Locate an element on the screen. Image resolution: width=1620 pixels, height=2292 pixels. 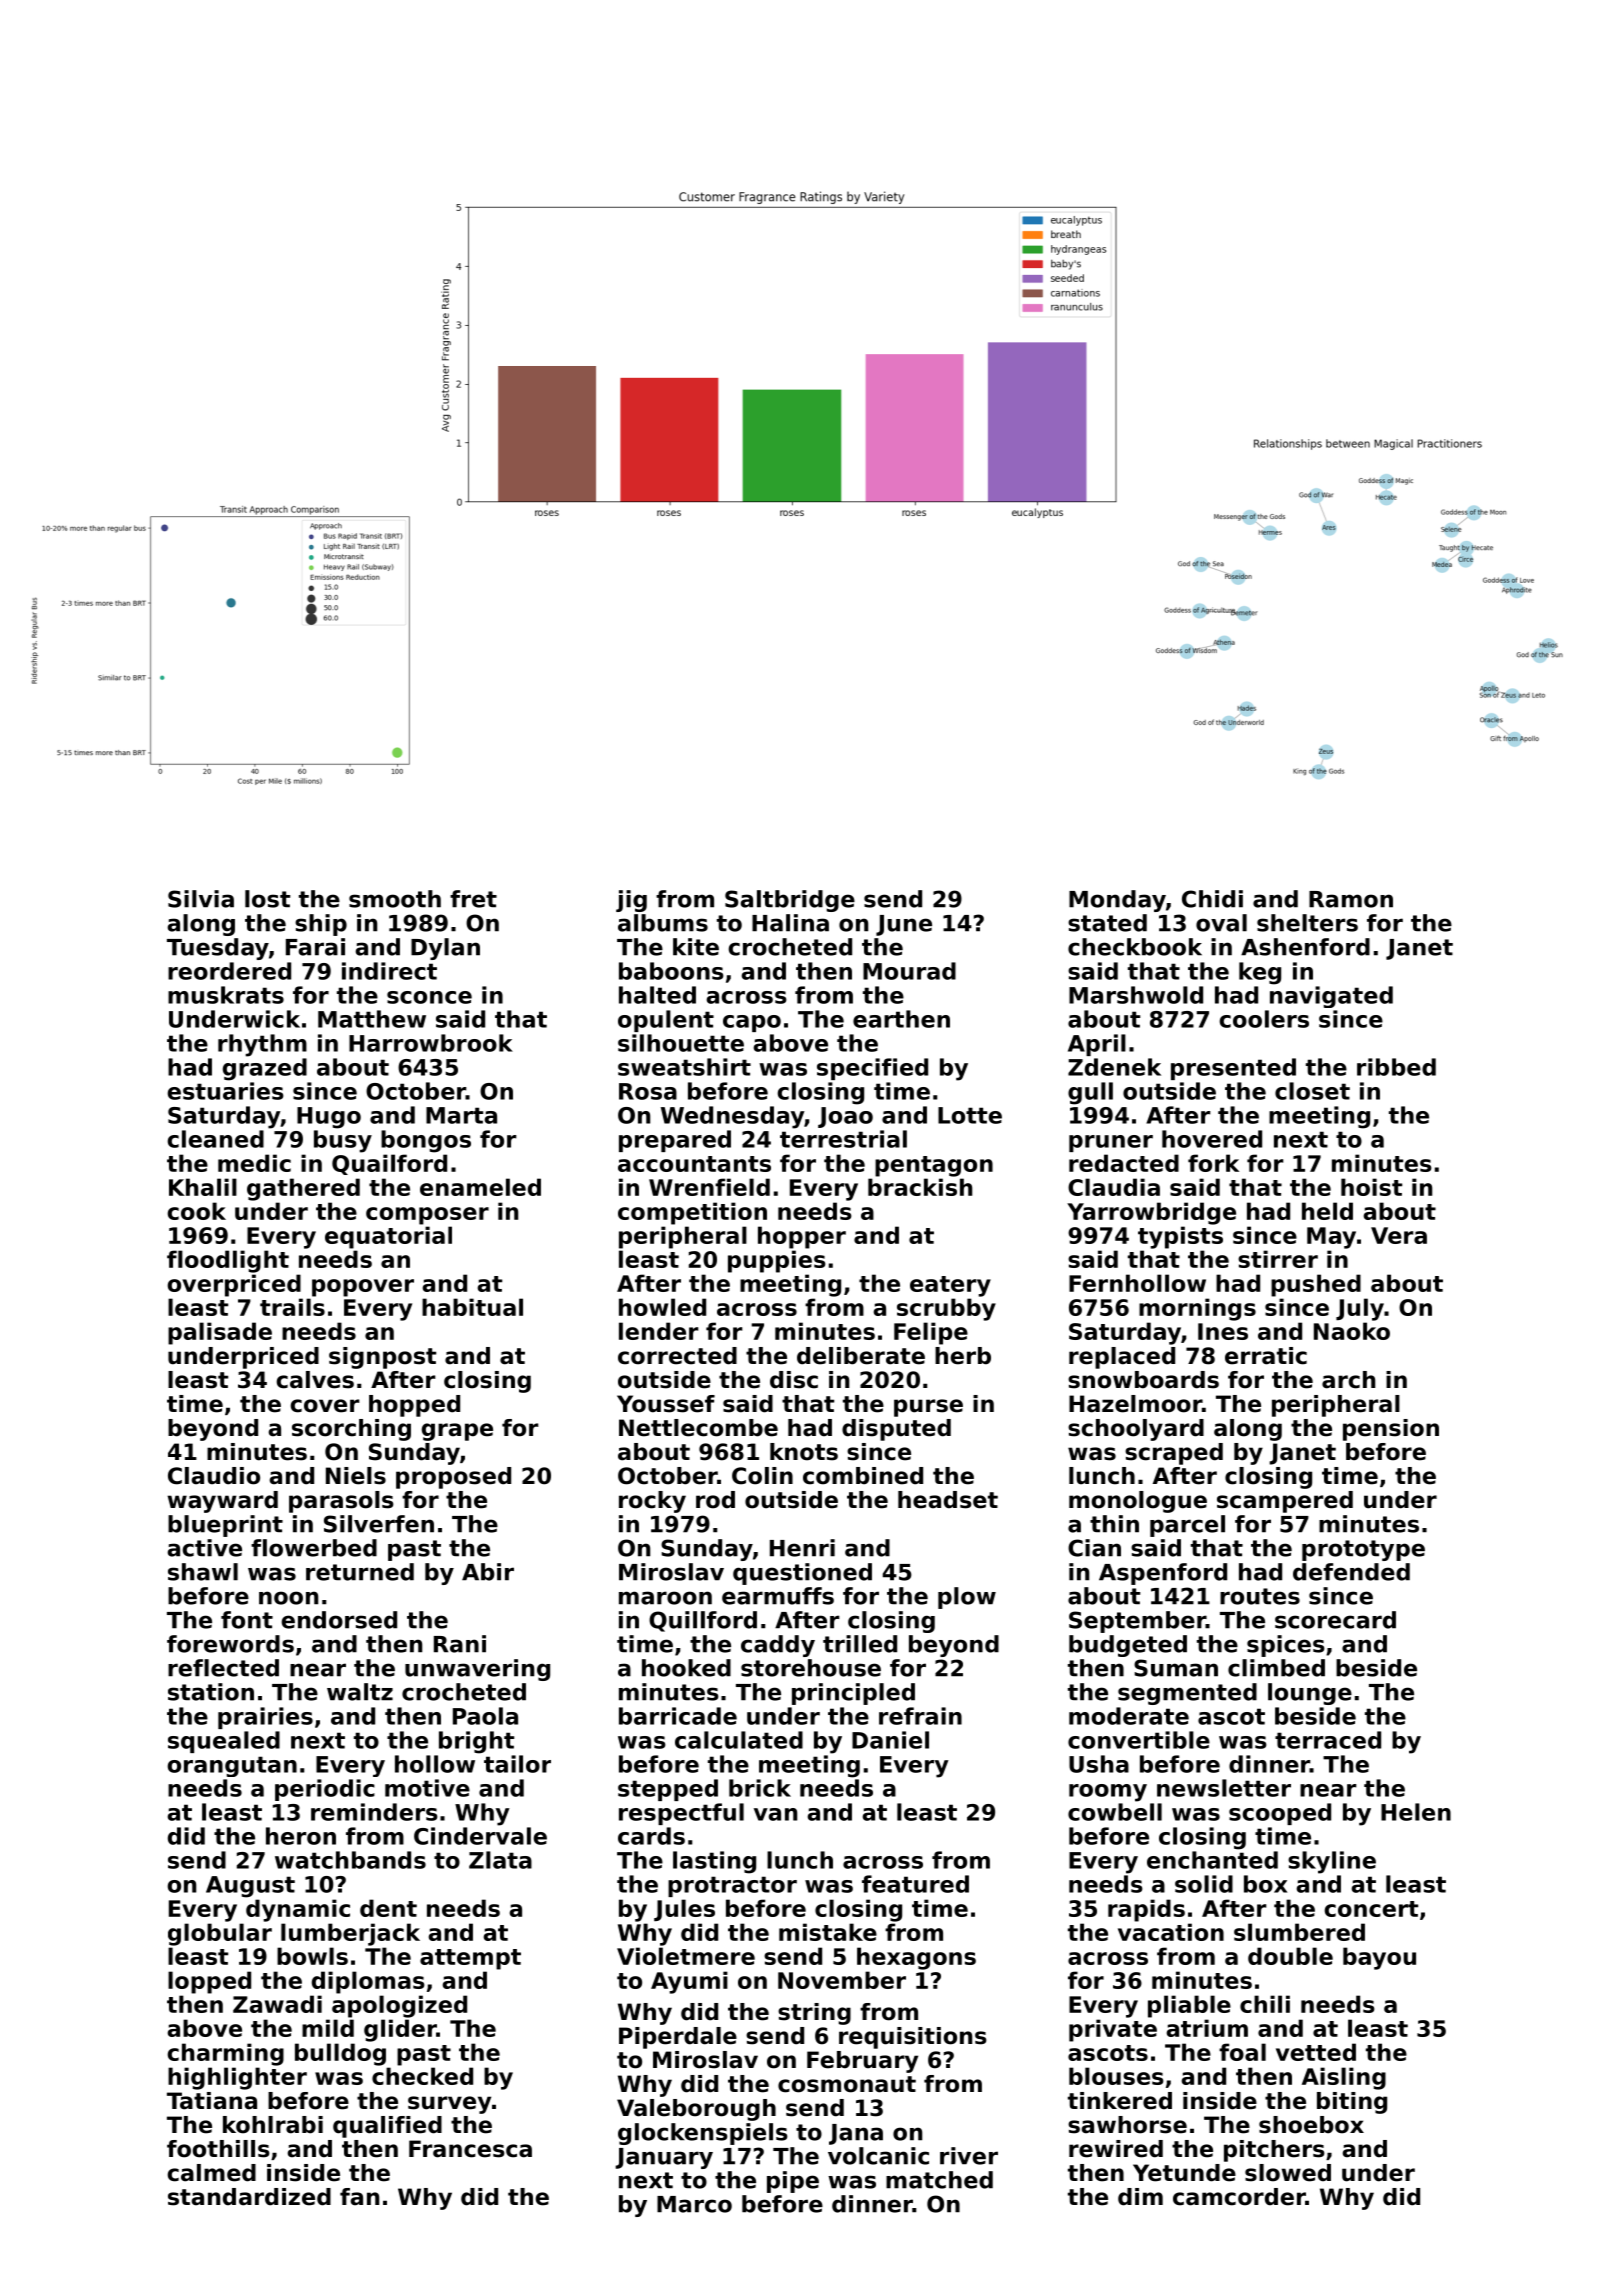
Francesca is located at coordinates (470, 2149).
